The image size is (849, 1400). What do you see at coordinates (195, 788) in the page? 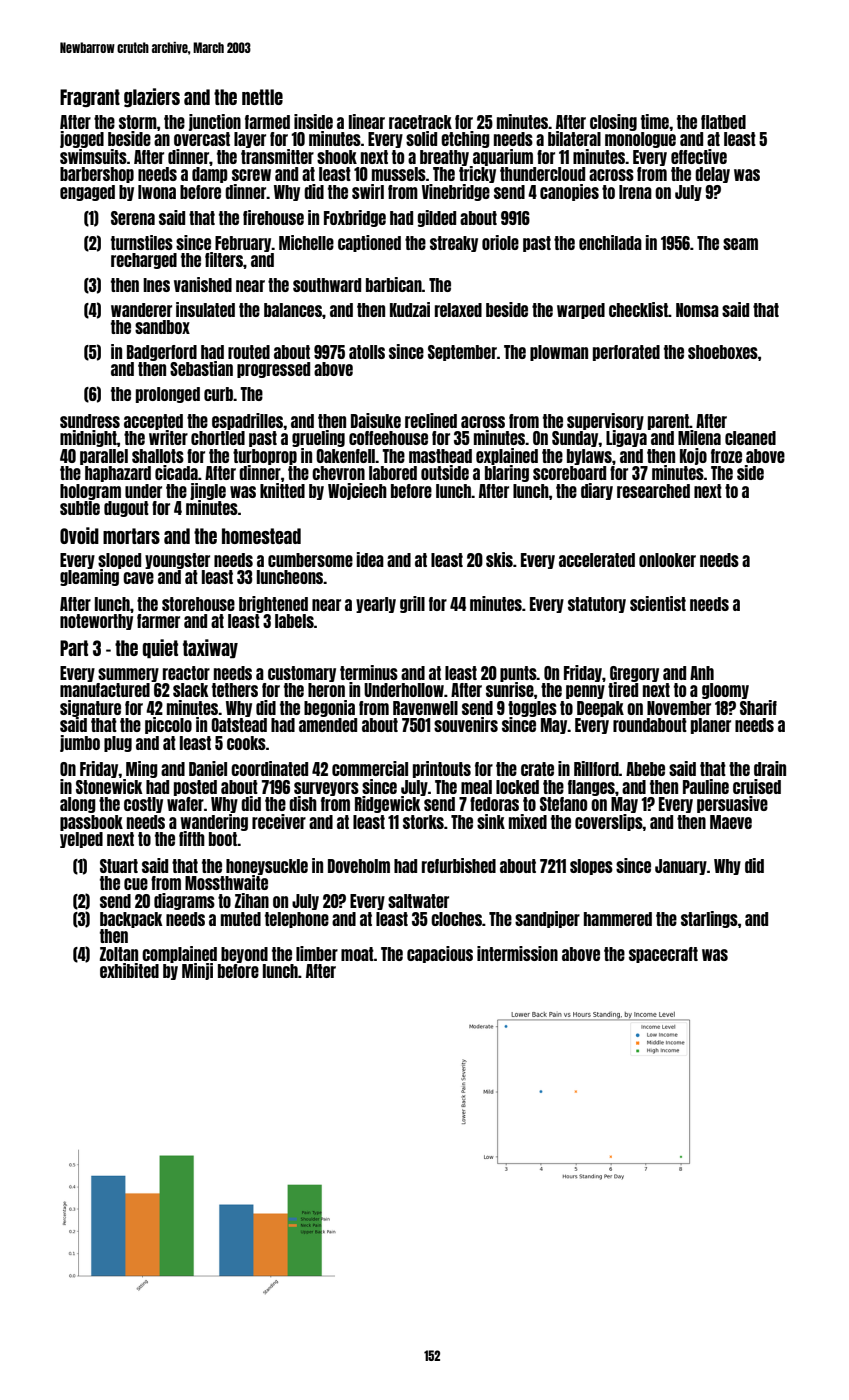
I see `posted` at bounding box center [195, 788].
